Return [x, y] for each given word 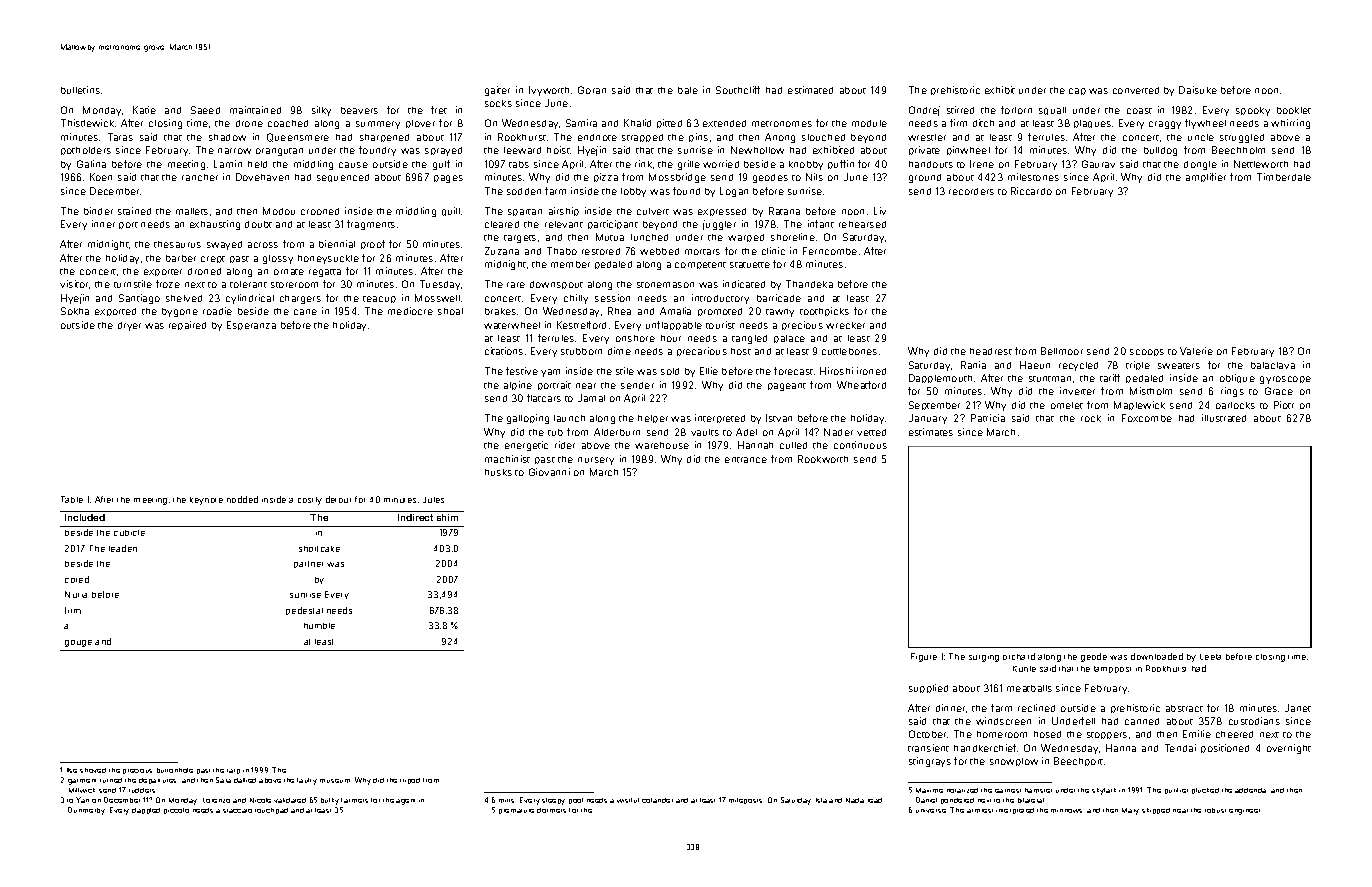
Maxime [929, 790]
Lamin [228, 164]
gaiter [497, 91]
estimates [931, 432]
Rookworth [823, 459]
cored [77, 579]
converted [1136, 90]
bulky [330, 801]
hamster [1038, 790]
